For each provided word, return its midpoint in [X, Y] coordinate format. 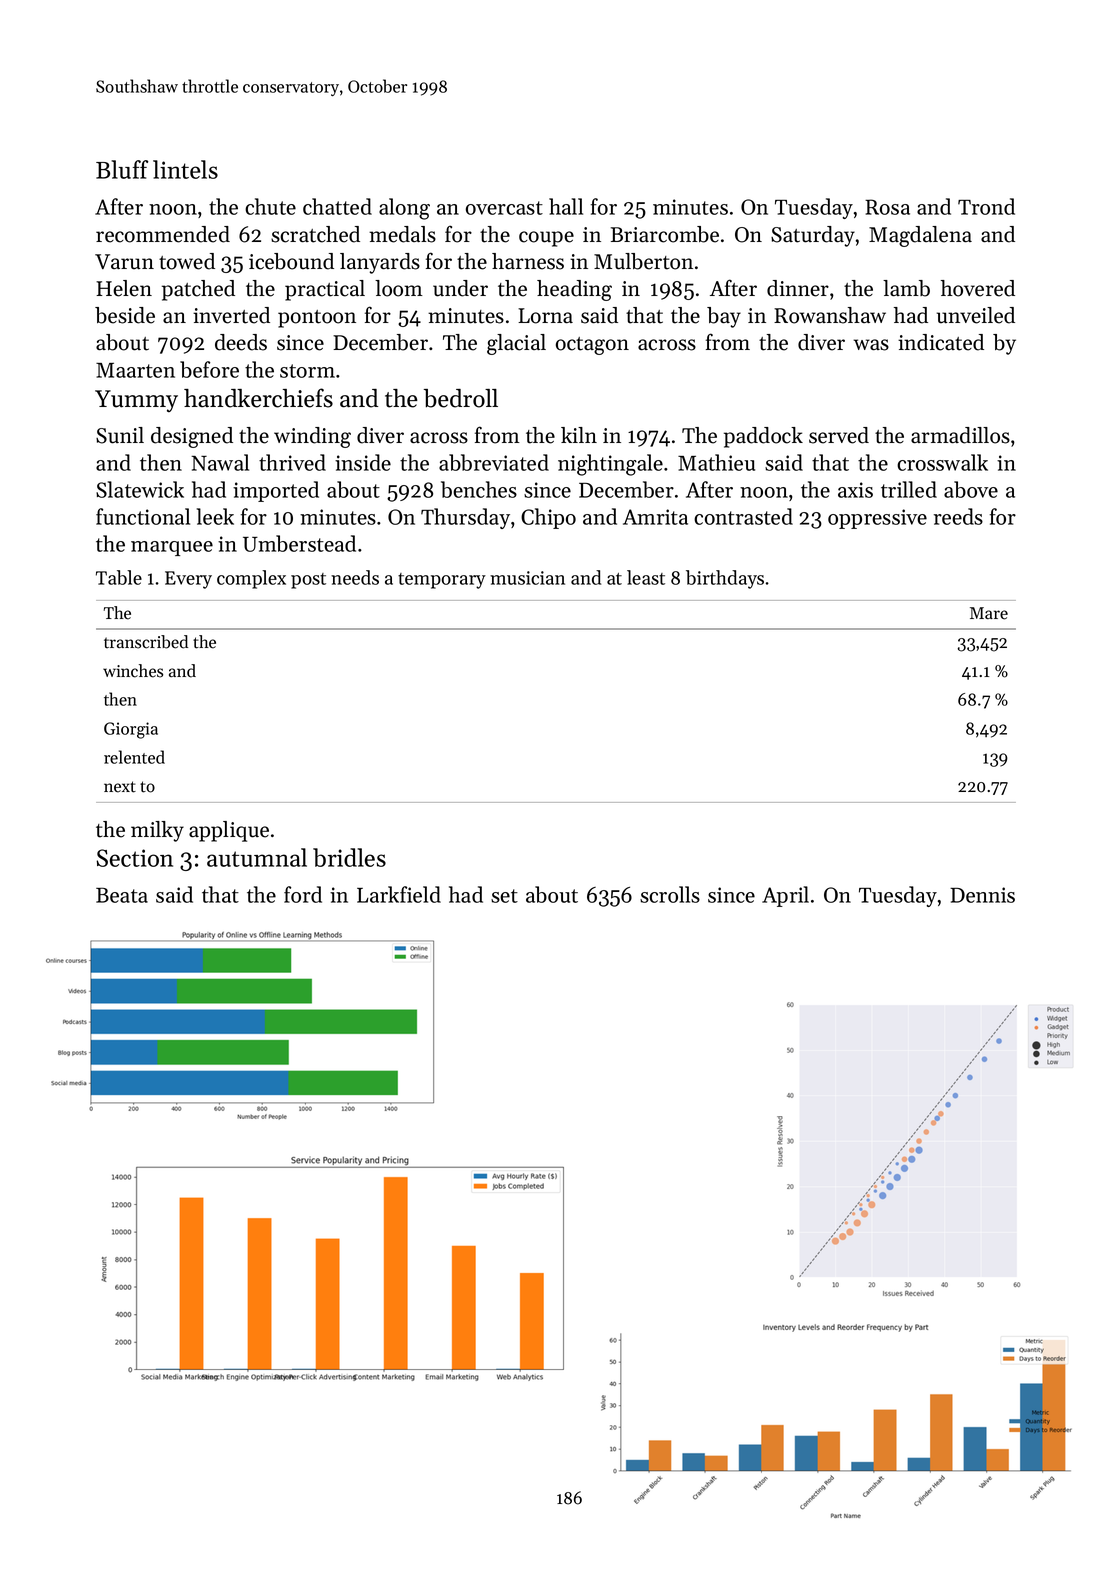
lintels [185, 169]
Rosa [887, 207]
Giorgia [131, 730]
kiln [579, 435]
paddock [763, 437]
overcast [504, 208]
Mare [989, 613]
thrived [292, 462]
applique [229, 831]
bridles [349, 857]
